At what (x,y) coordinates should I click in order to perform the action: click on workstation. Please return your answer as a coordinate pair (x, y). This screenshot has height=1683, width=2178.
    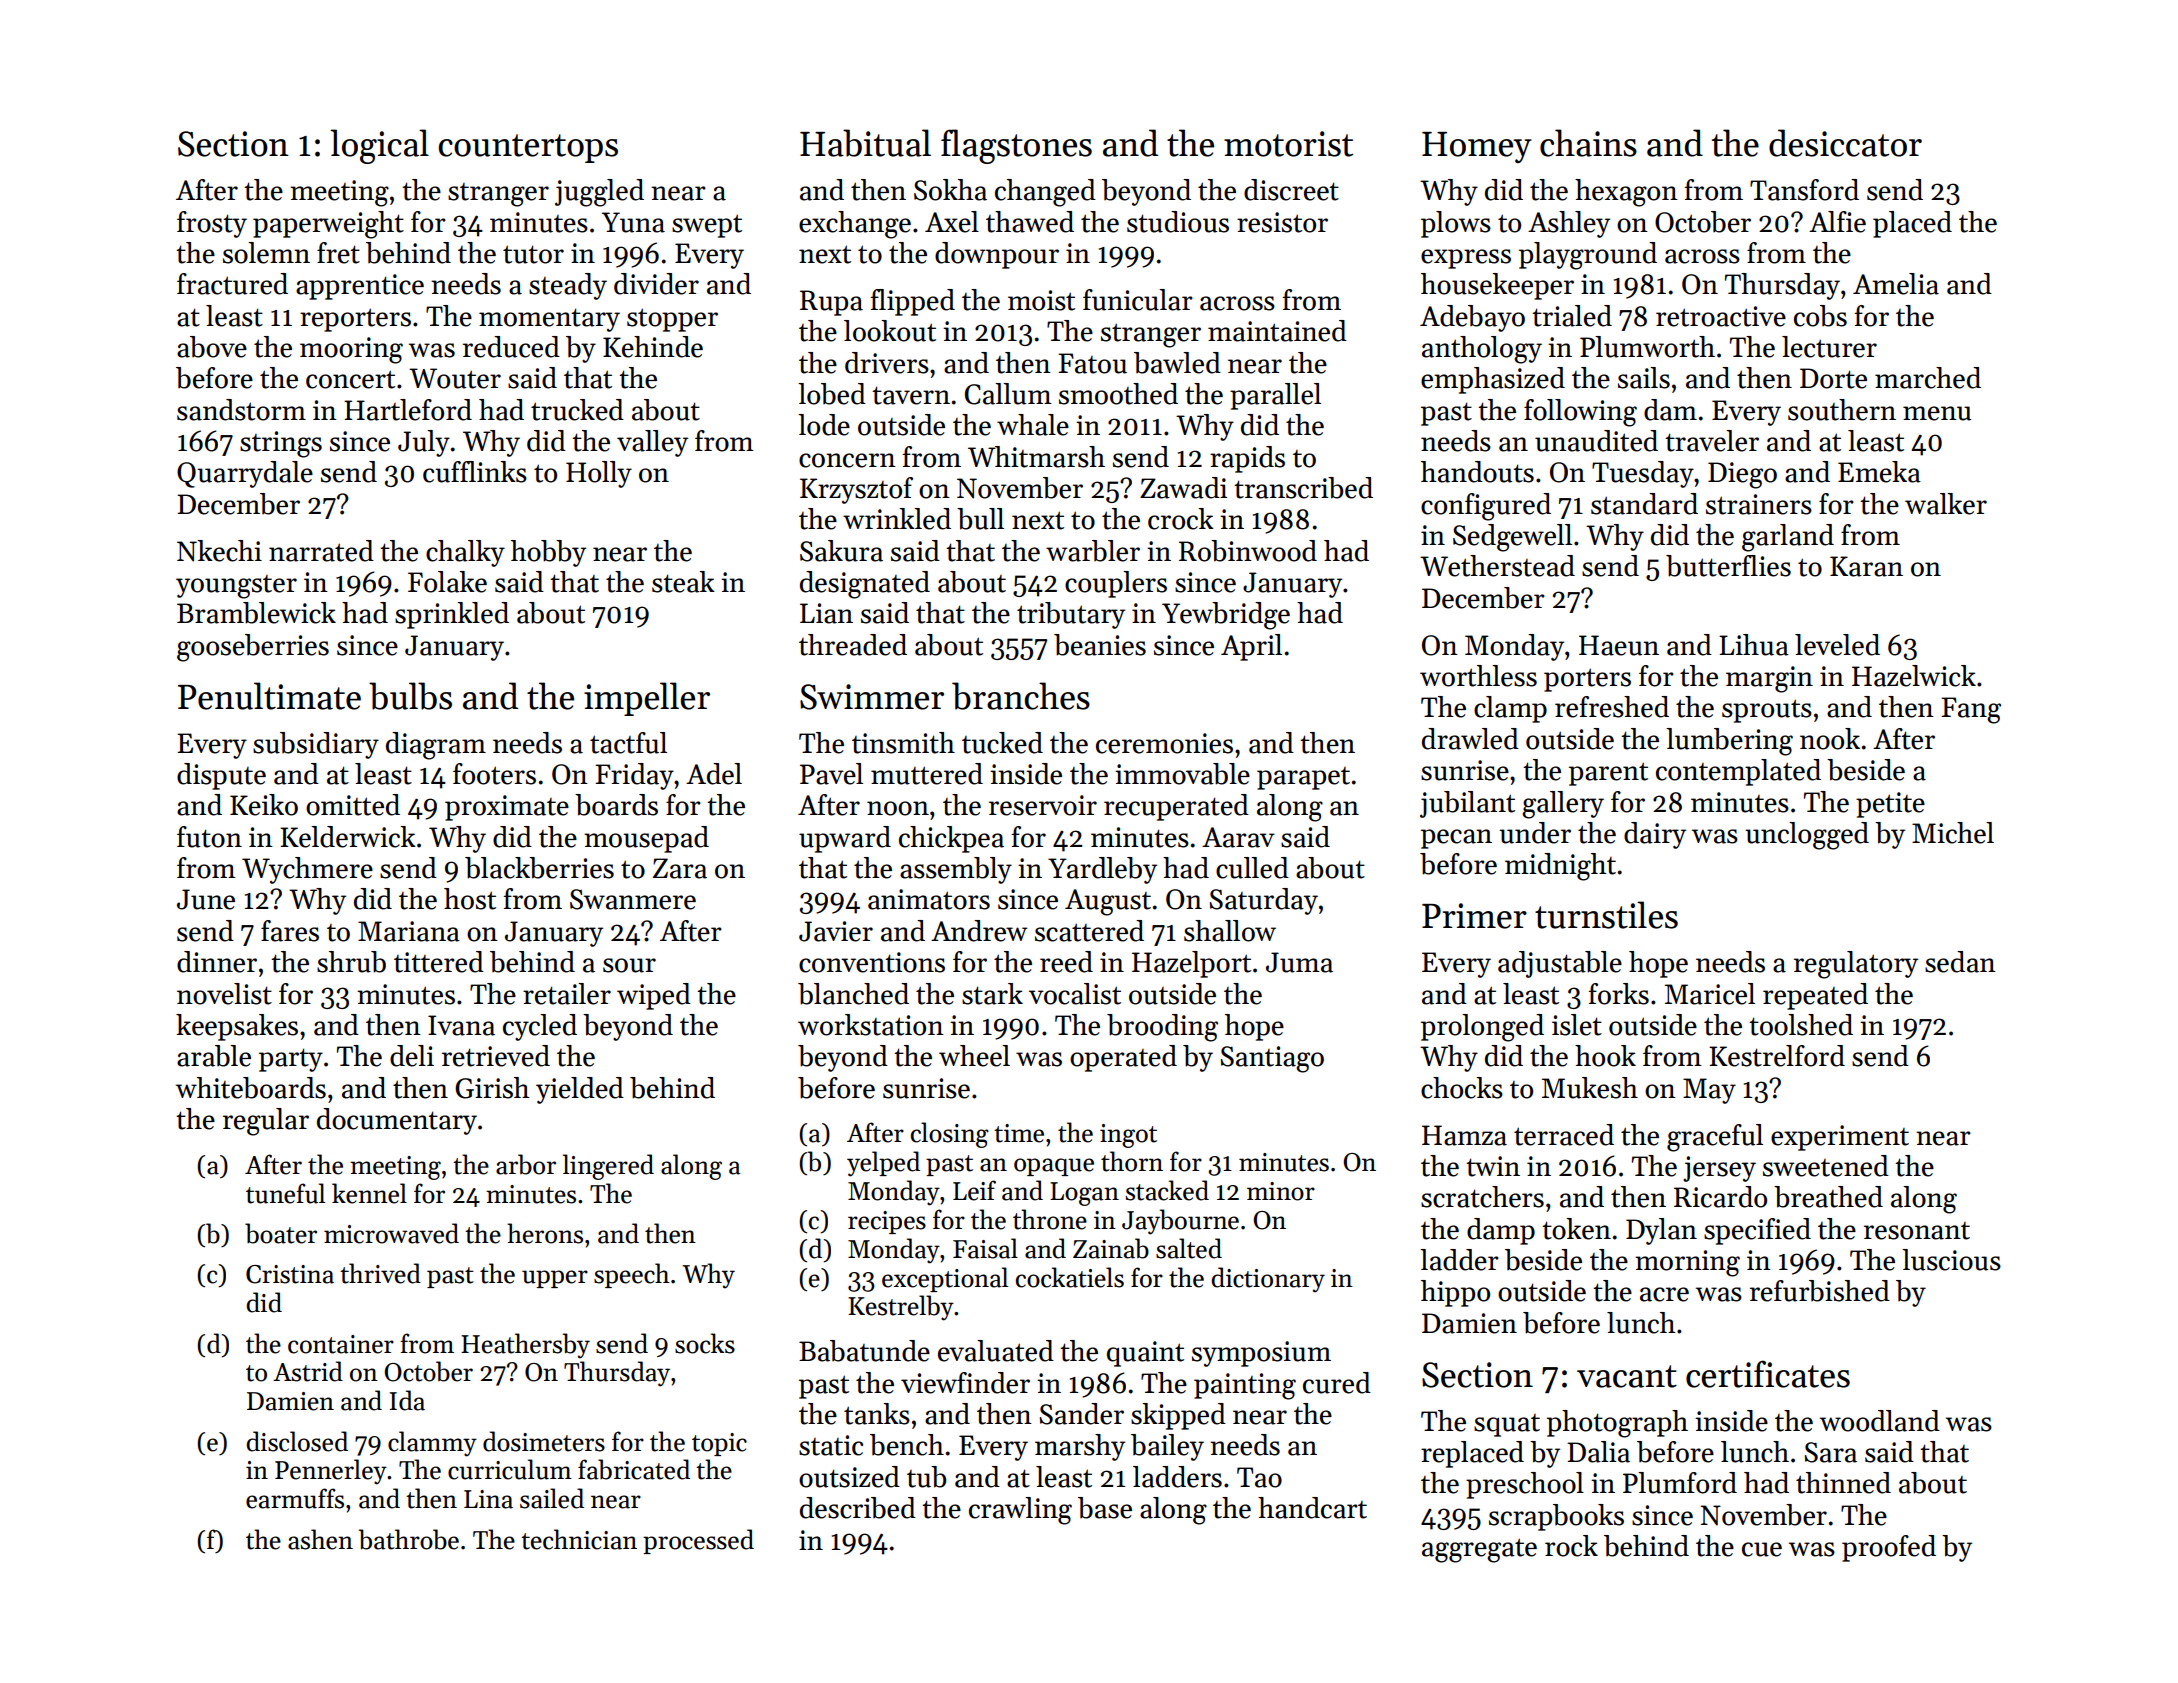
    Looking at the image, I should click on (871, 1025).
